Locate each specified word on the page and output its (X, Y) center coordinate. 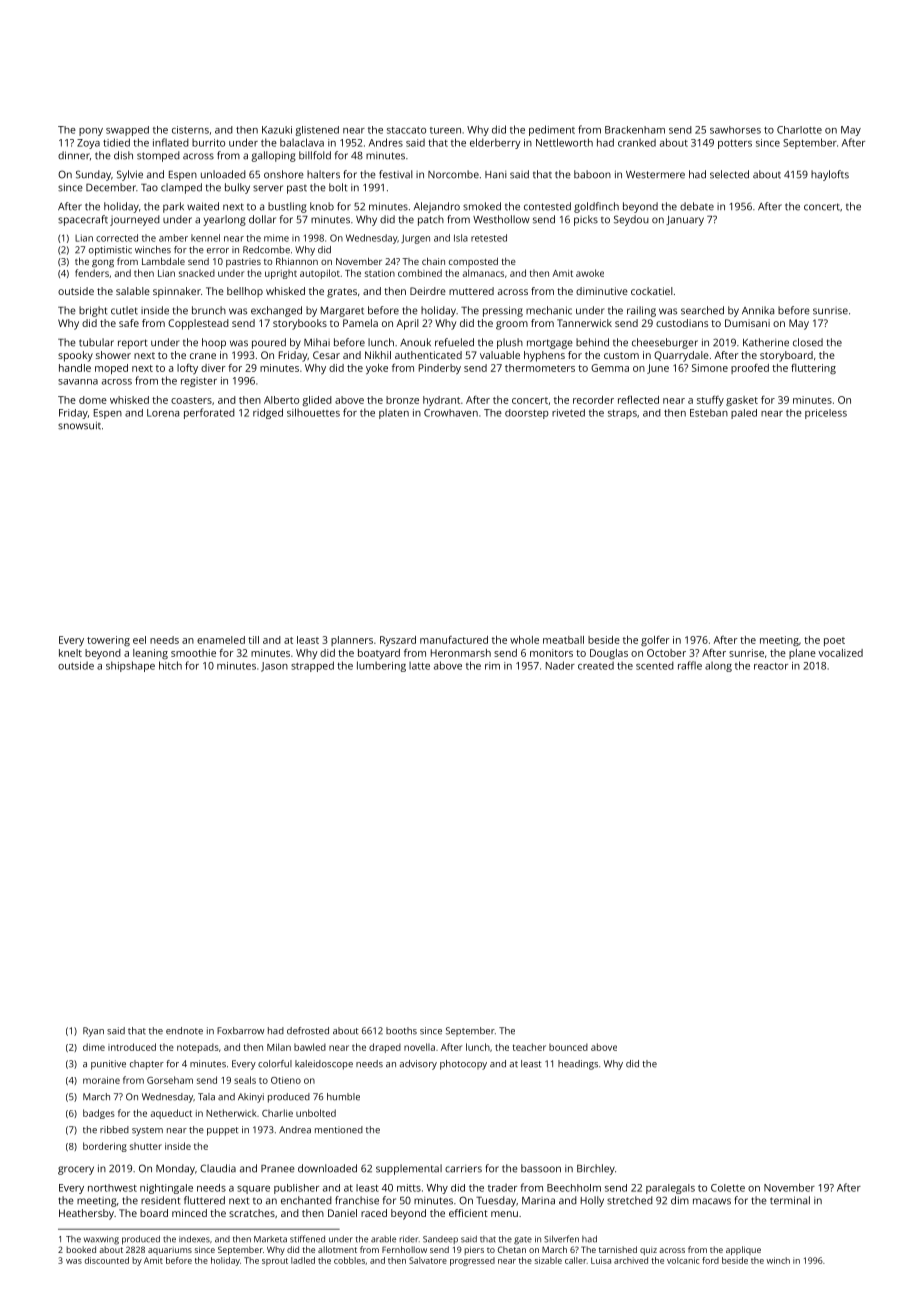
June (658, 369)
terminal (790, 1200)
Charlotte (799, 130)
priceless (826, 414)
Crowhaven (451, 413)
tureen (445, 130)
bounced (568, 1047)
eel (139, 640)
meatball (563, 640)
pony (91, 132)
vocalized (840, 653)
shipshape (130, 666)
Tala (206, 1097)
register (199, 382)
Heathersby (86, 1214)
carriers (463, 1169)
